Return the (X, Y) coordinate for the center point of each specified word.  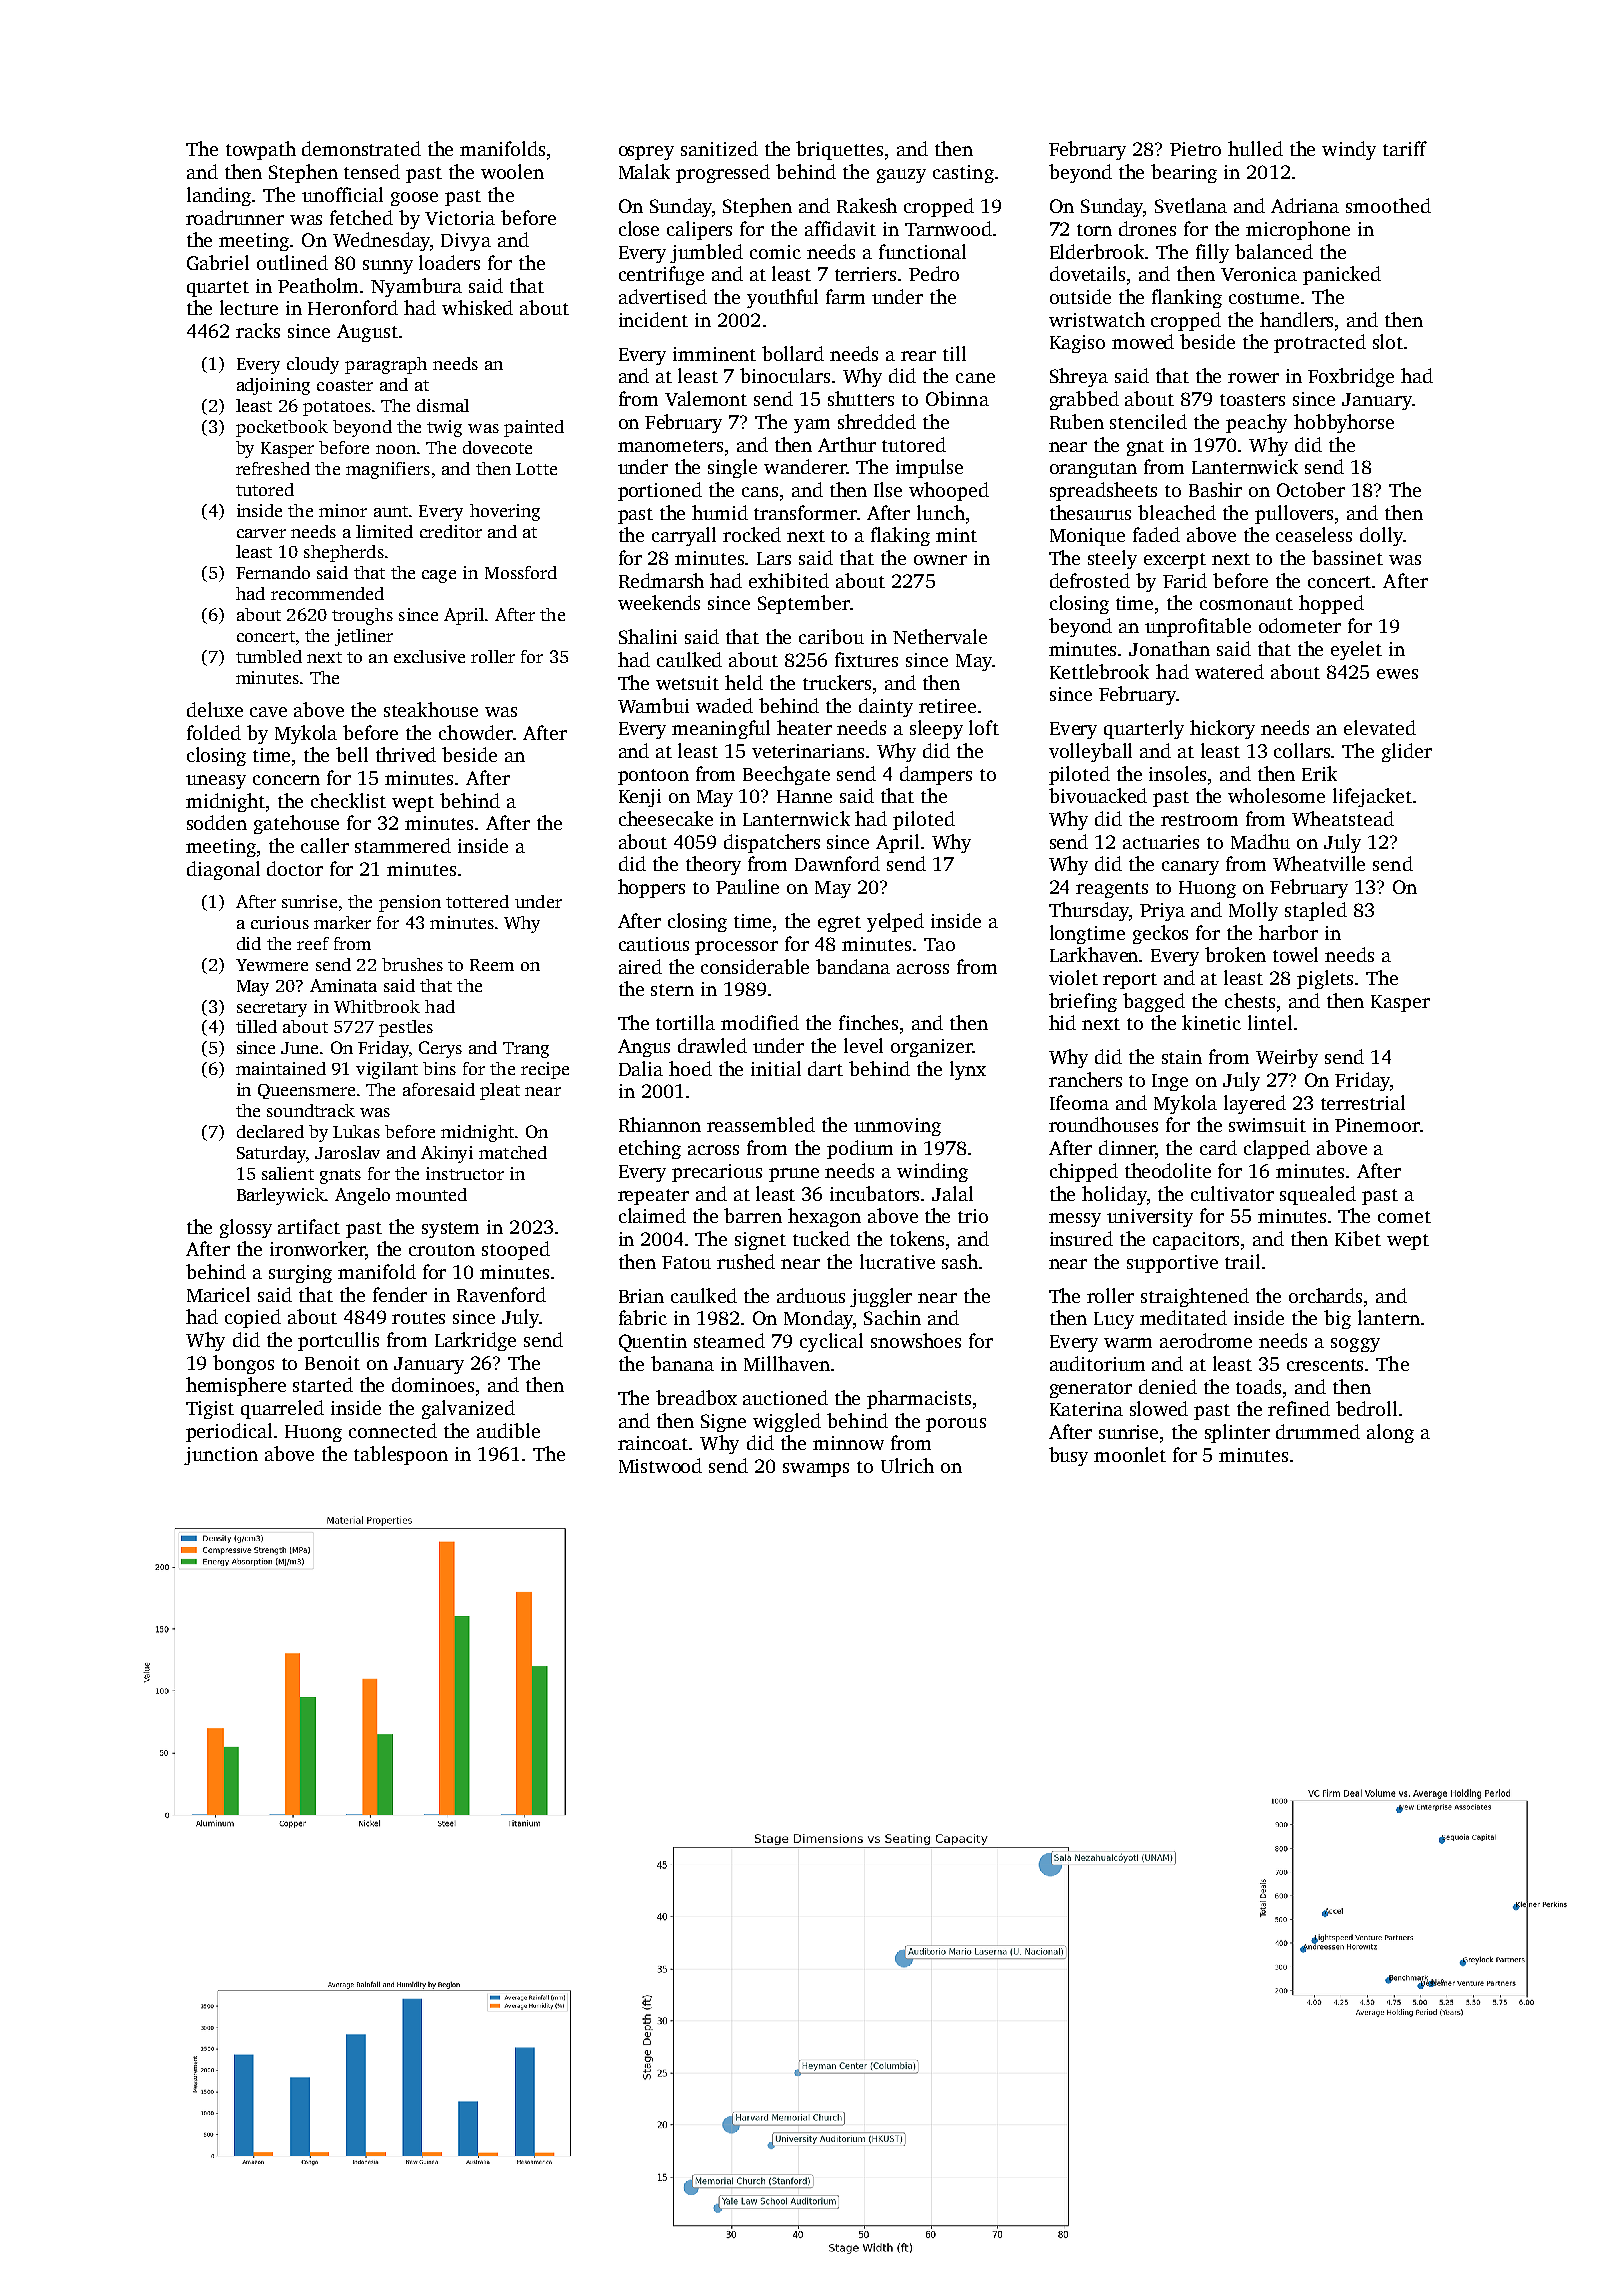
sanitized (719, 148)
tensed (372, 171)
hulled (1255, 148)
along (1390, 1433)
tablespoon (401, 1455)
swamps (816, 1470)
